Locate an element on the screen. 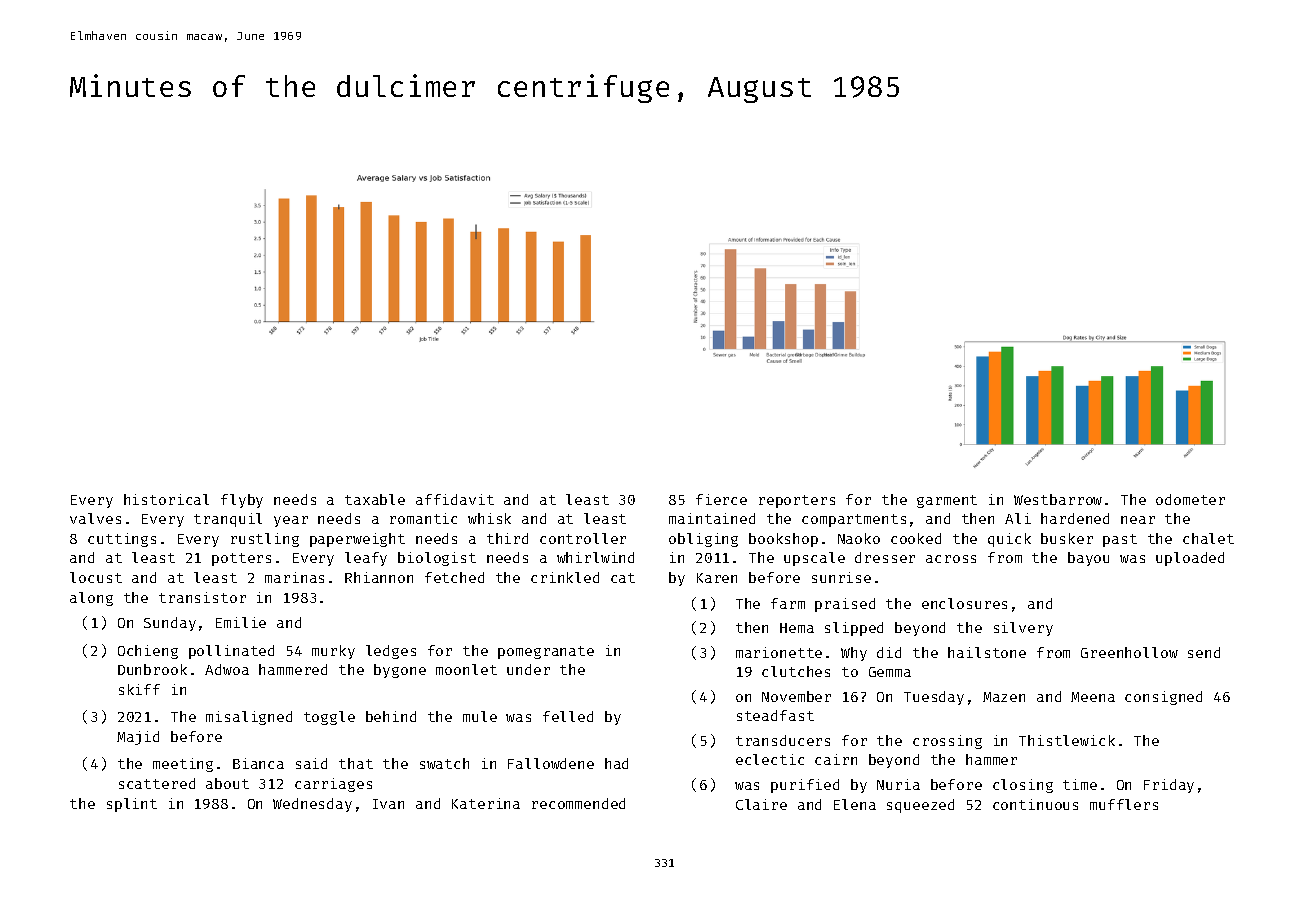 This screenshot has height=924, width=1308. garment is located at coordinates (947, 501).
